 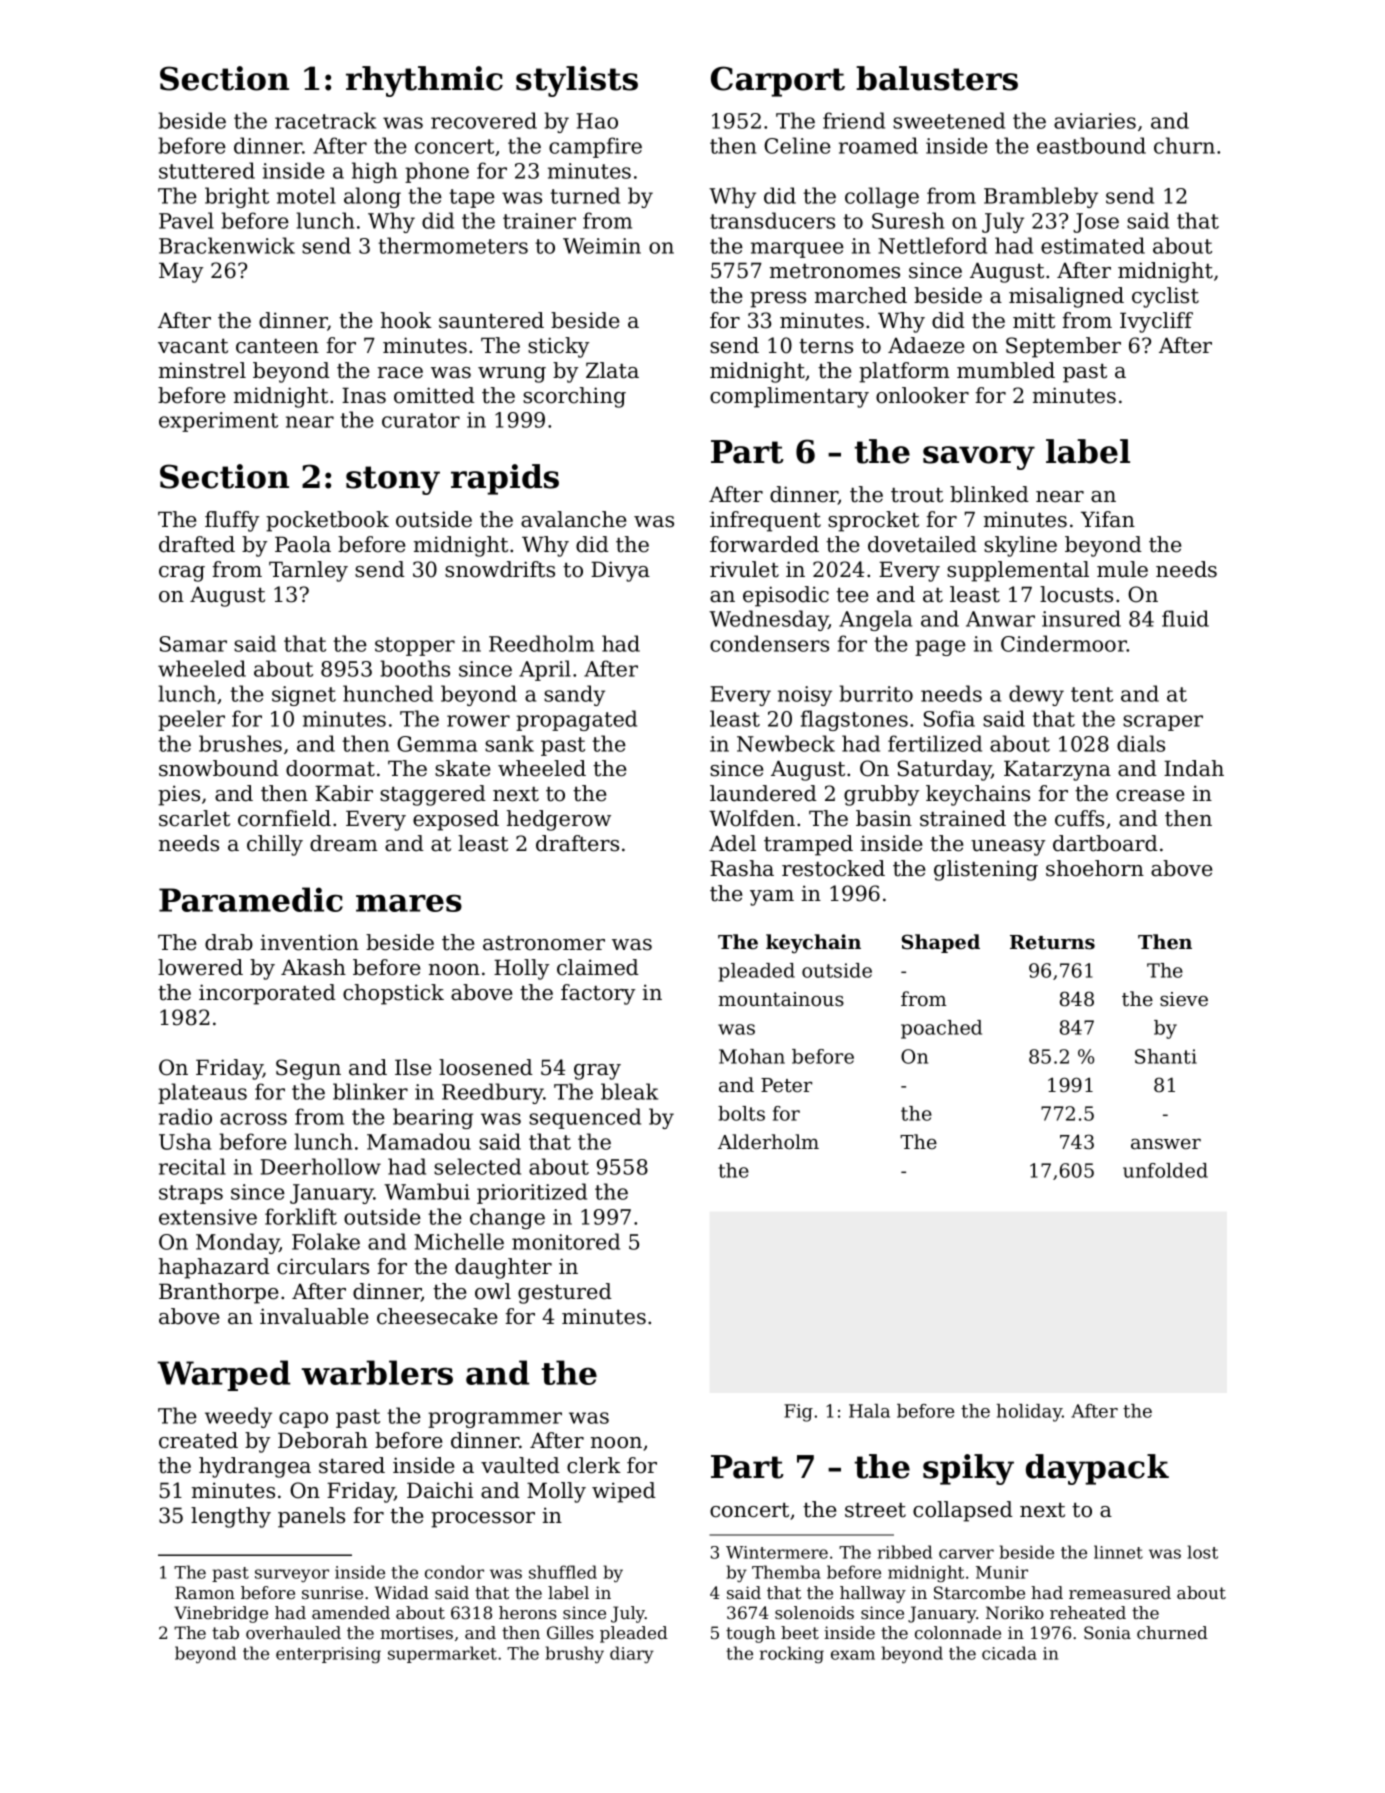 I want to click on astronomer, so click(x=544, y=943).
